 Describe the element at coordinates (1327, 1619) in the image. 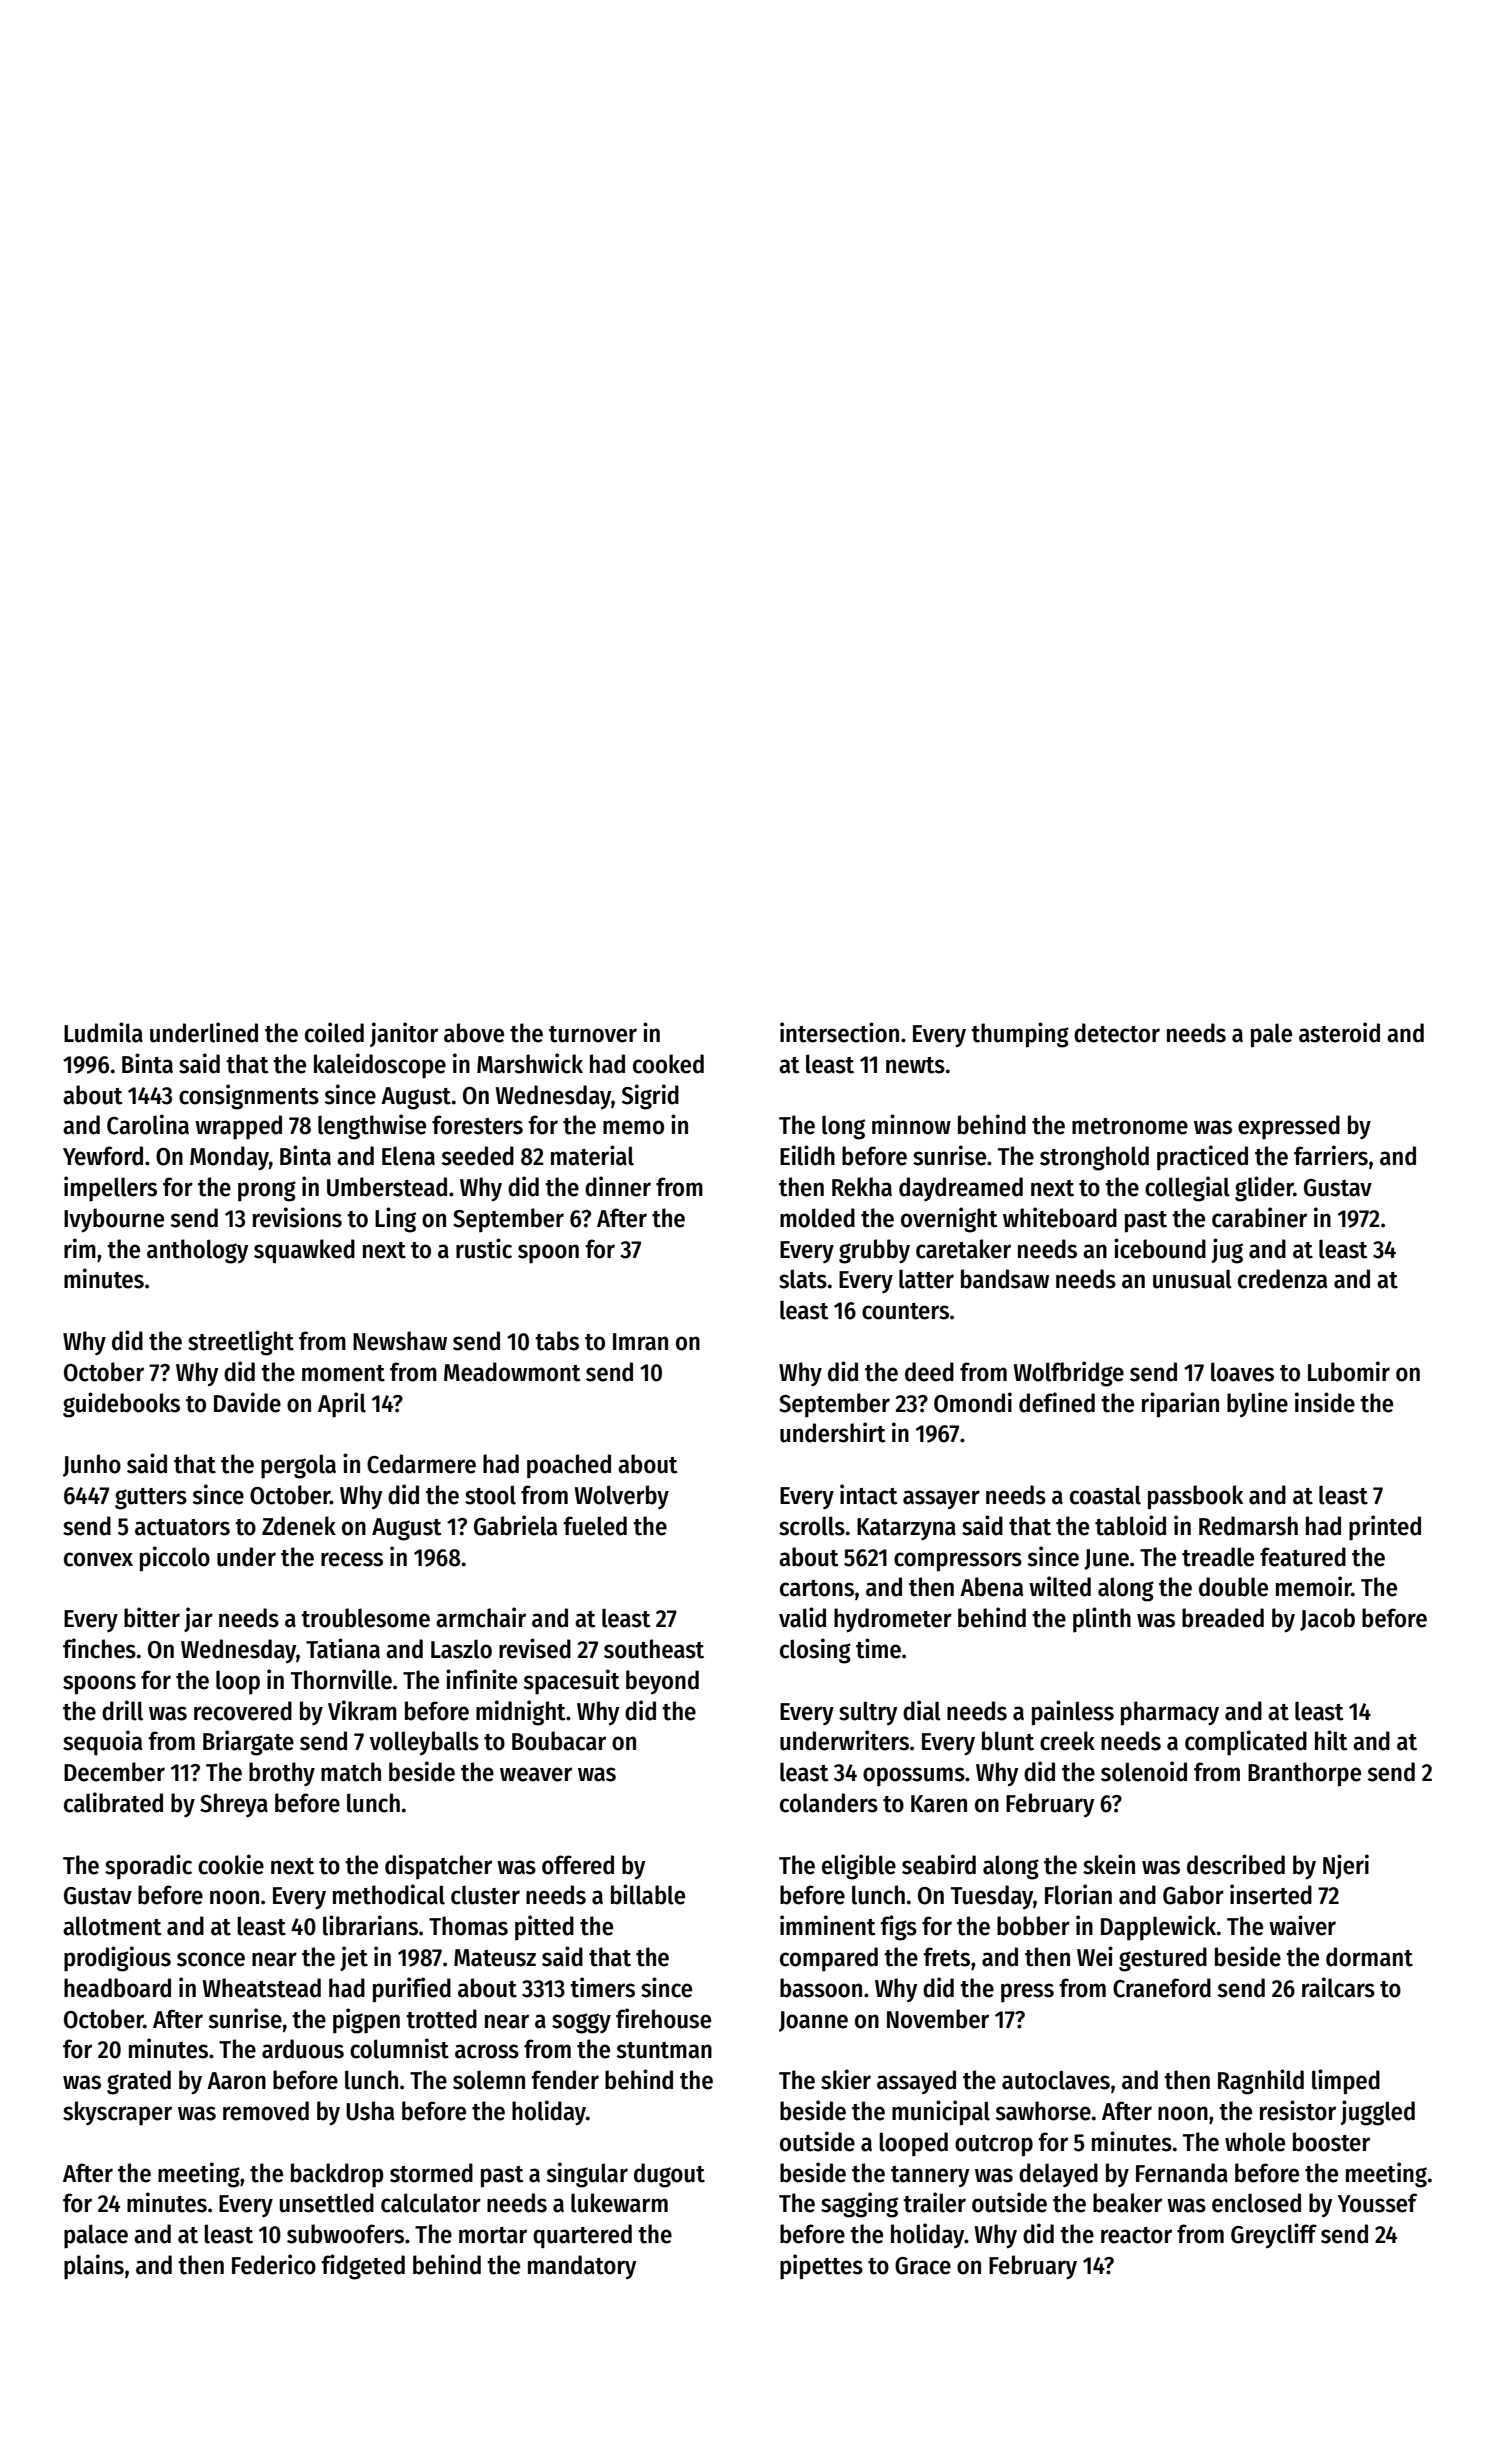

I see `Jacob` at that location.
